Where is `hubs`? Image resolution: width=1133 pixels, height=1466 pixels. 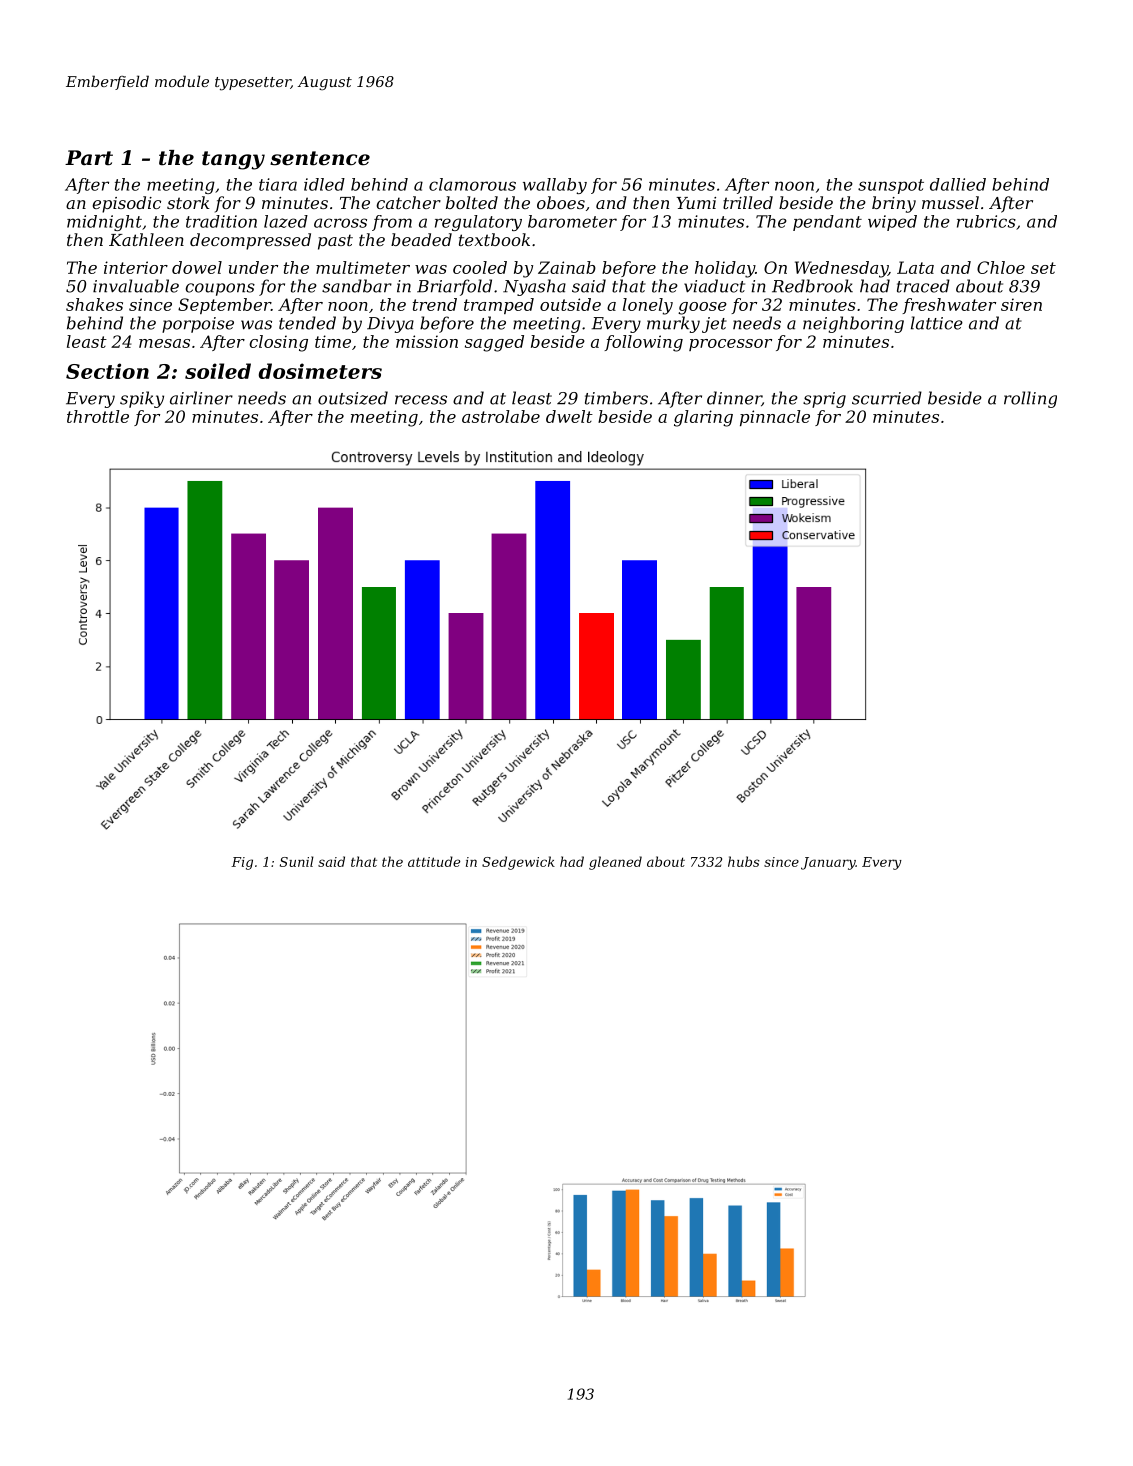 hubs is located at coordinates (744, 861).
